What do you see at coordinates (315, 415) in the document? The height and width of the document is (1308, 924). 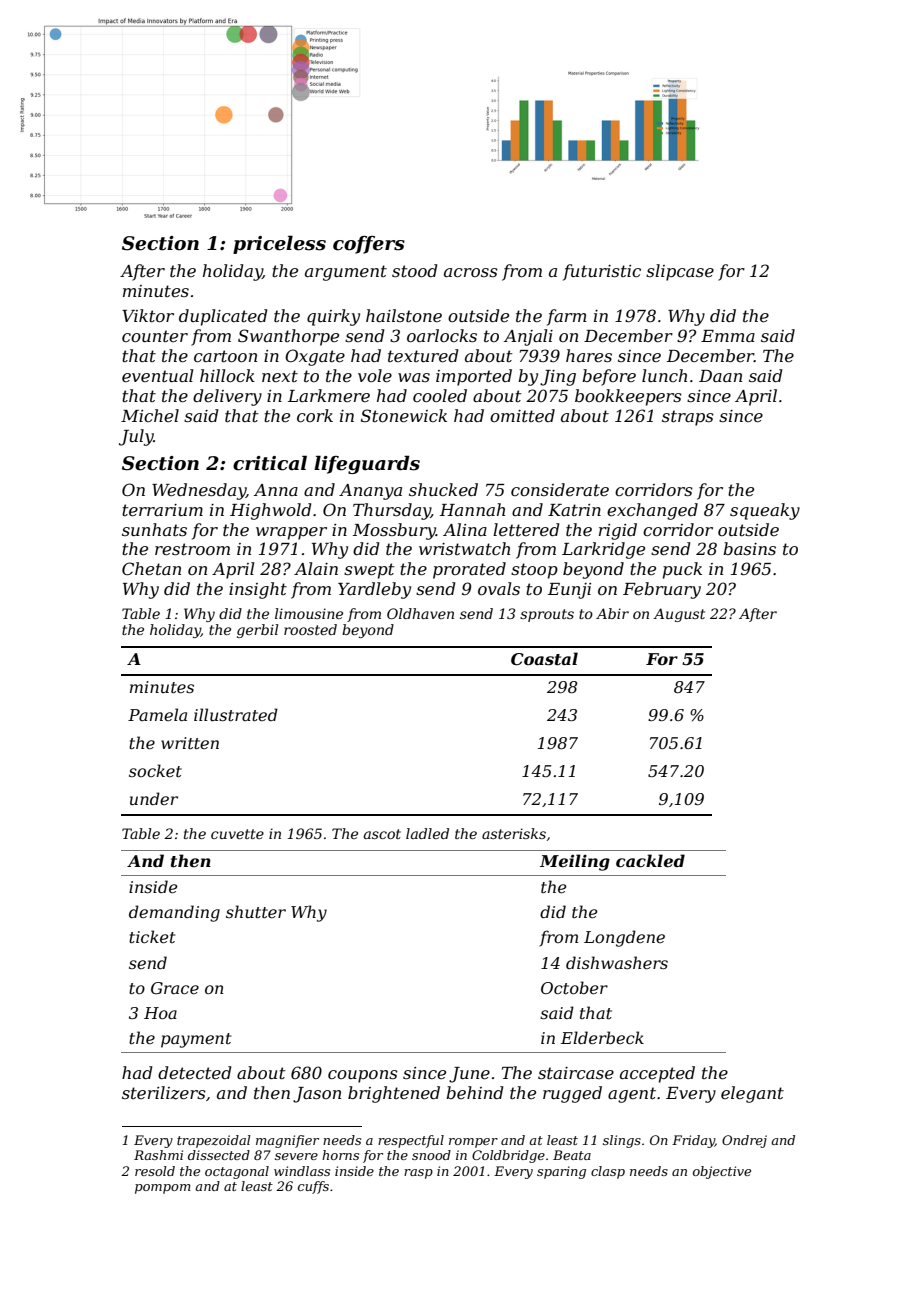 I see `cork` at bounding box center [315, 415].
